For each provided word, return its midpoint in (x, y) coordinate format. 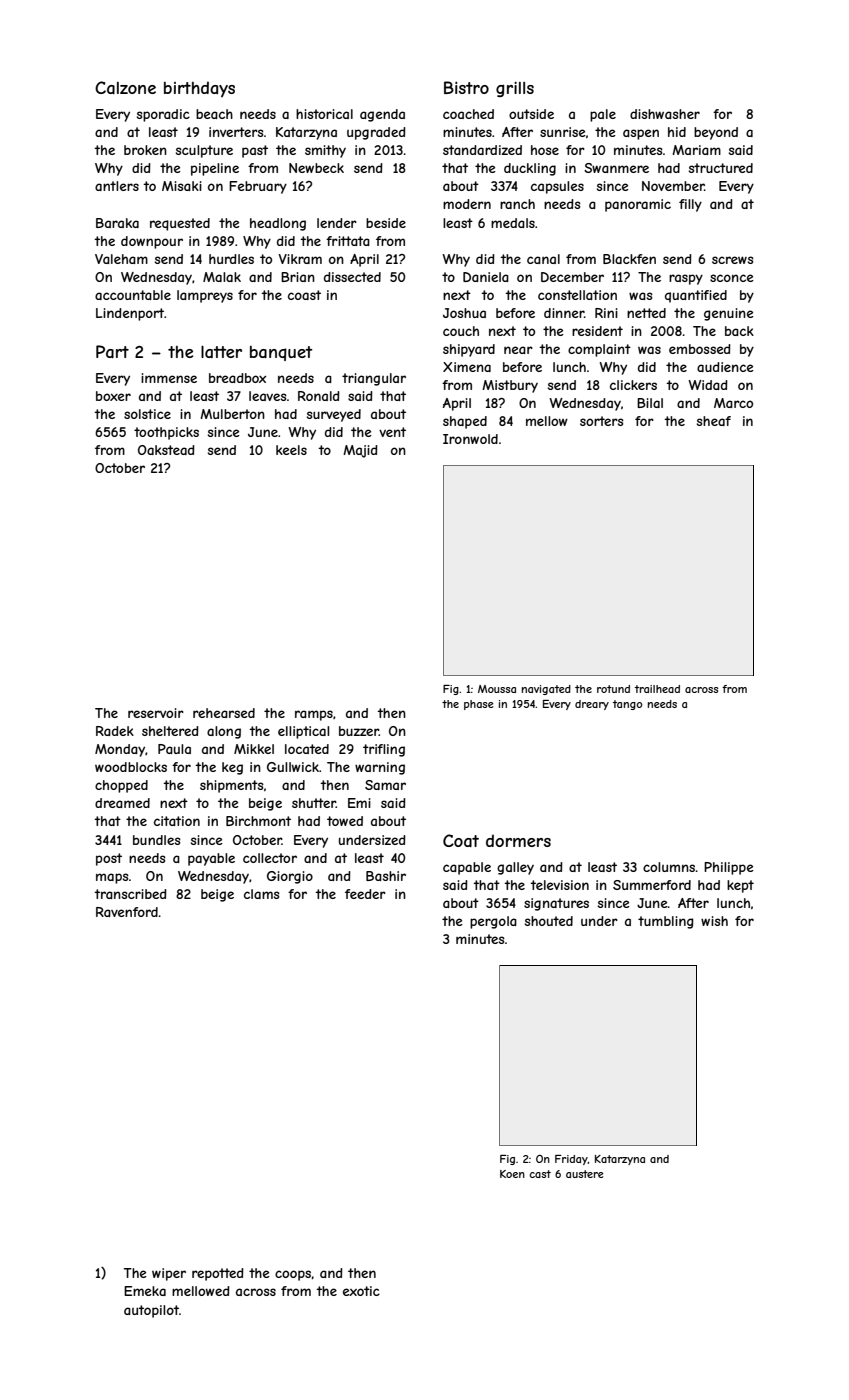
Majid (360, 451)
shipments (232, 786)
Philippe (729, 868)
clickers (633, 385)
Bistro (466, 87)
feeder (365, 894)
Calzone (125, 87)
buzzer (359, 731)
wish (714, 921)
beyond (716, 133)
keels (291, 450)
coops (293, 1275)
